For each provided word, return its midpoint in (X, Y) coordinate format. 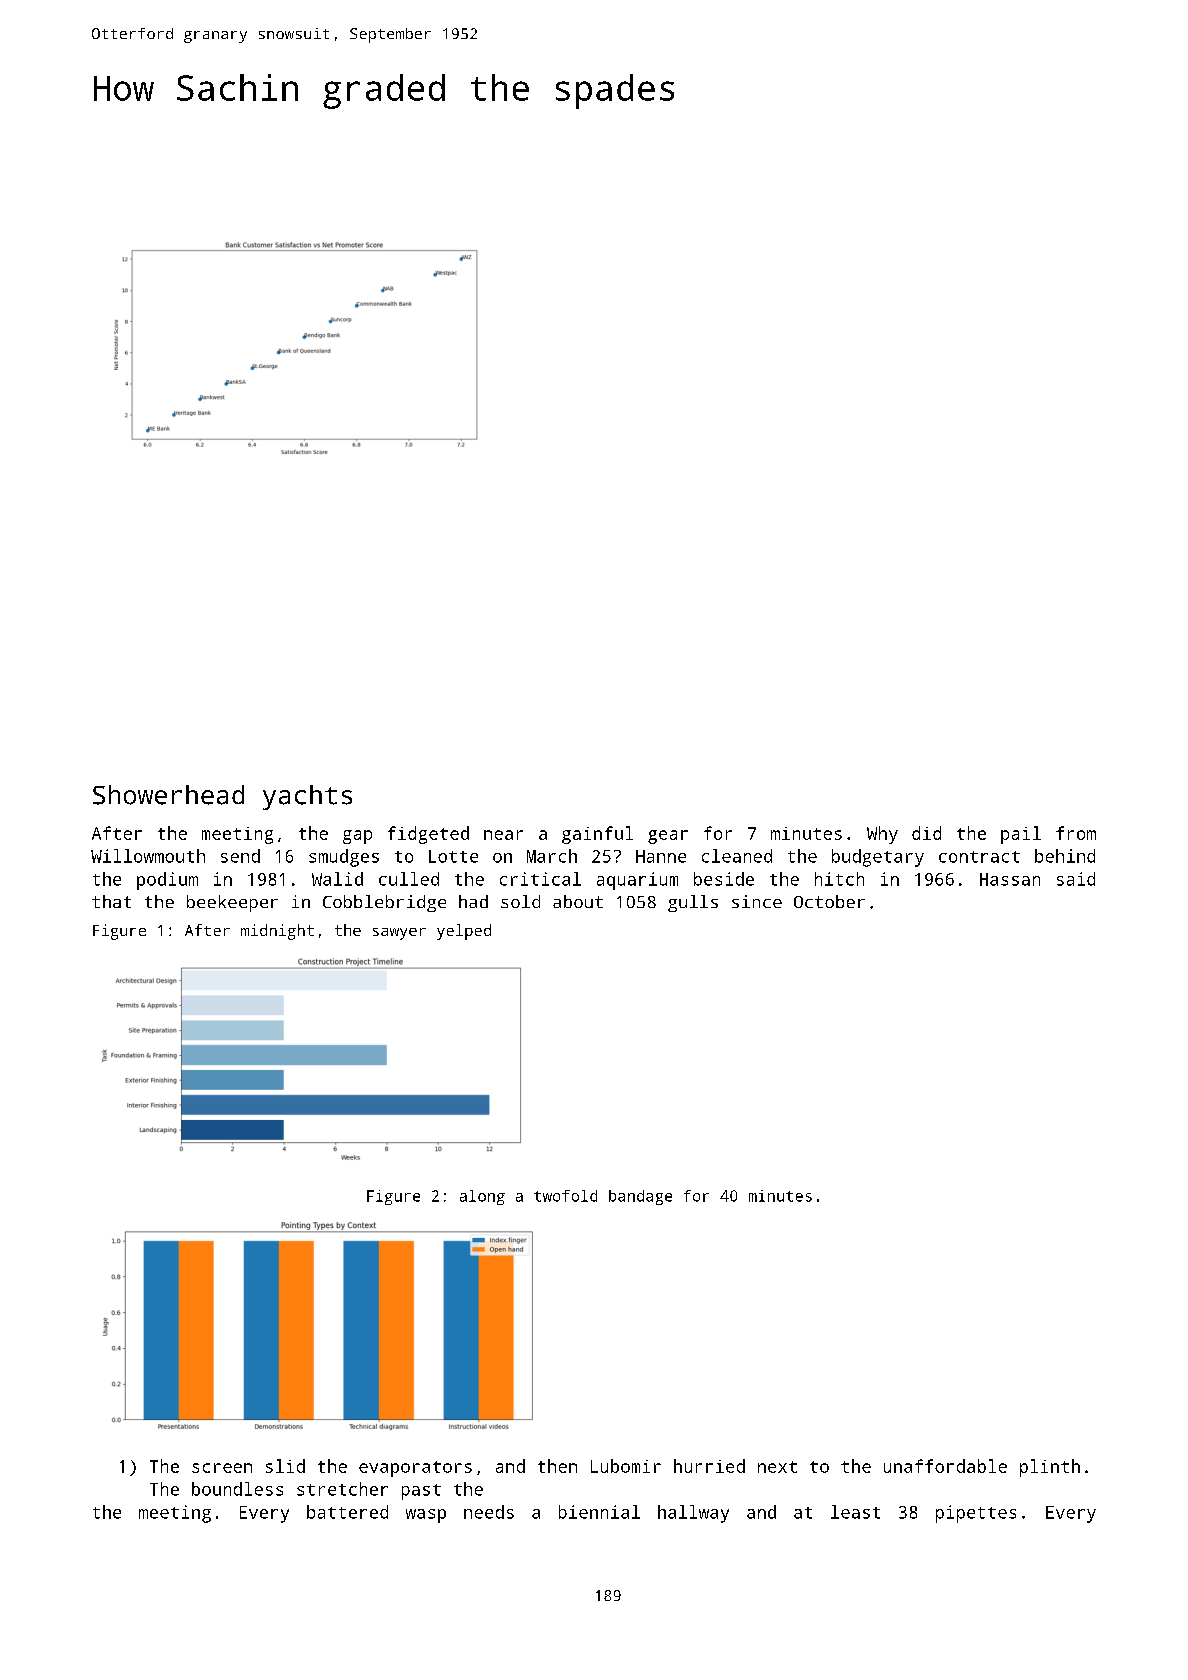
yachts (307, 797)
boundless (237, 1489)
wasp (426, 1516)
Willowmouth (148, 856)
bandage (640, 1197)
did (926, 833)
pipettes (976, 1514)
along (482, 1197)
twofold (565, 1196)
